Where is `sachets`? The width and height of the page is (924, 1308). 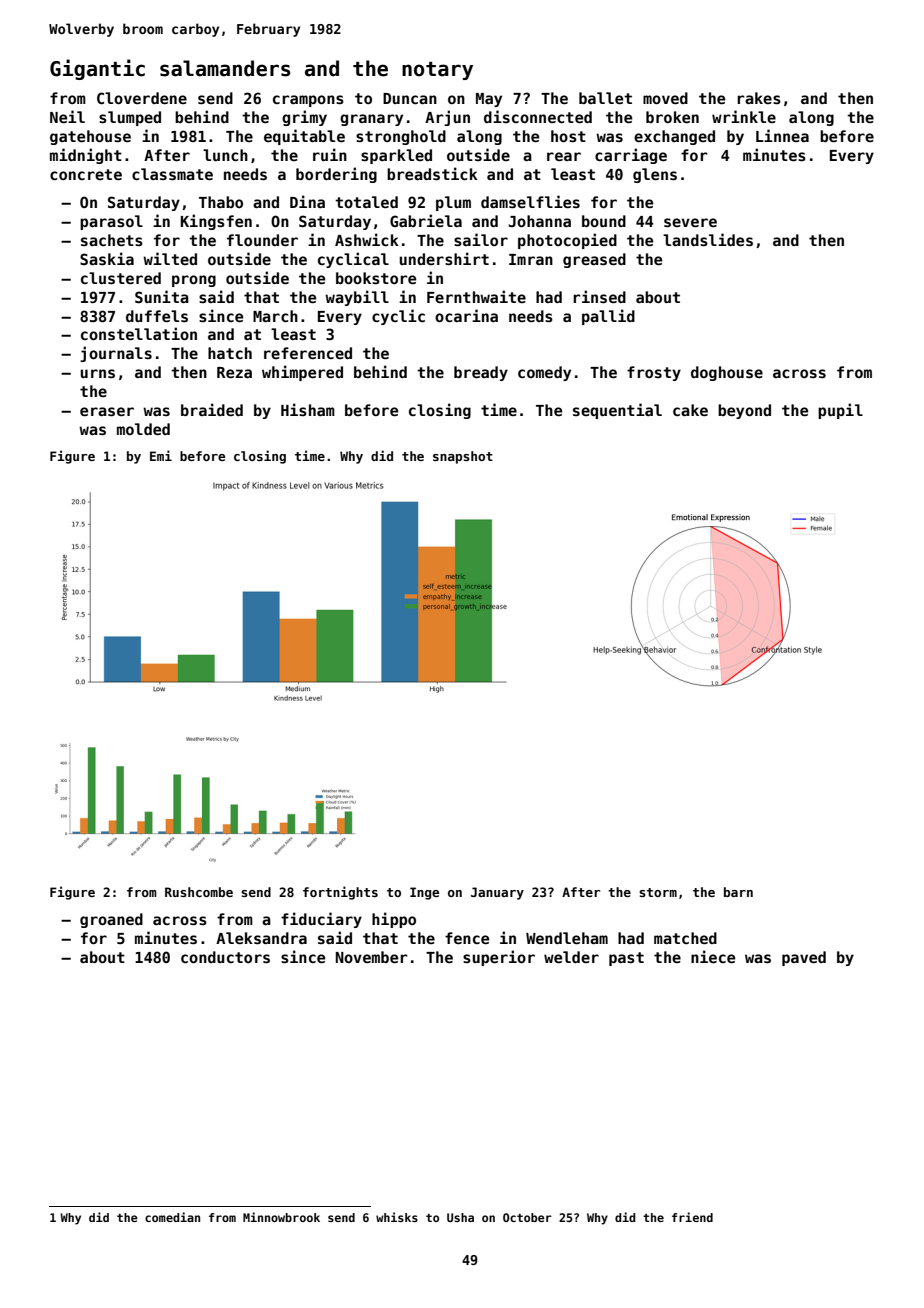
sachets is located at coordinates (112, 240).
